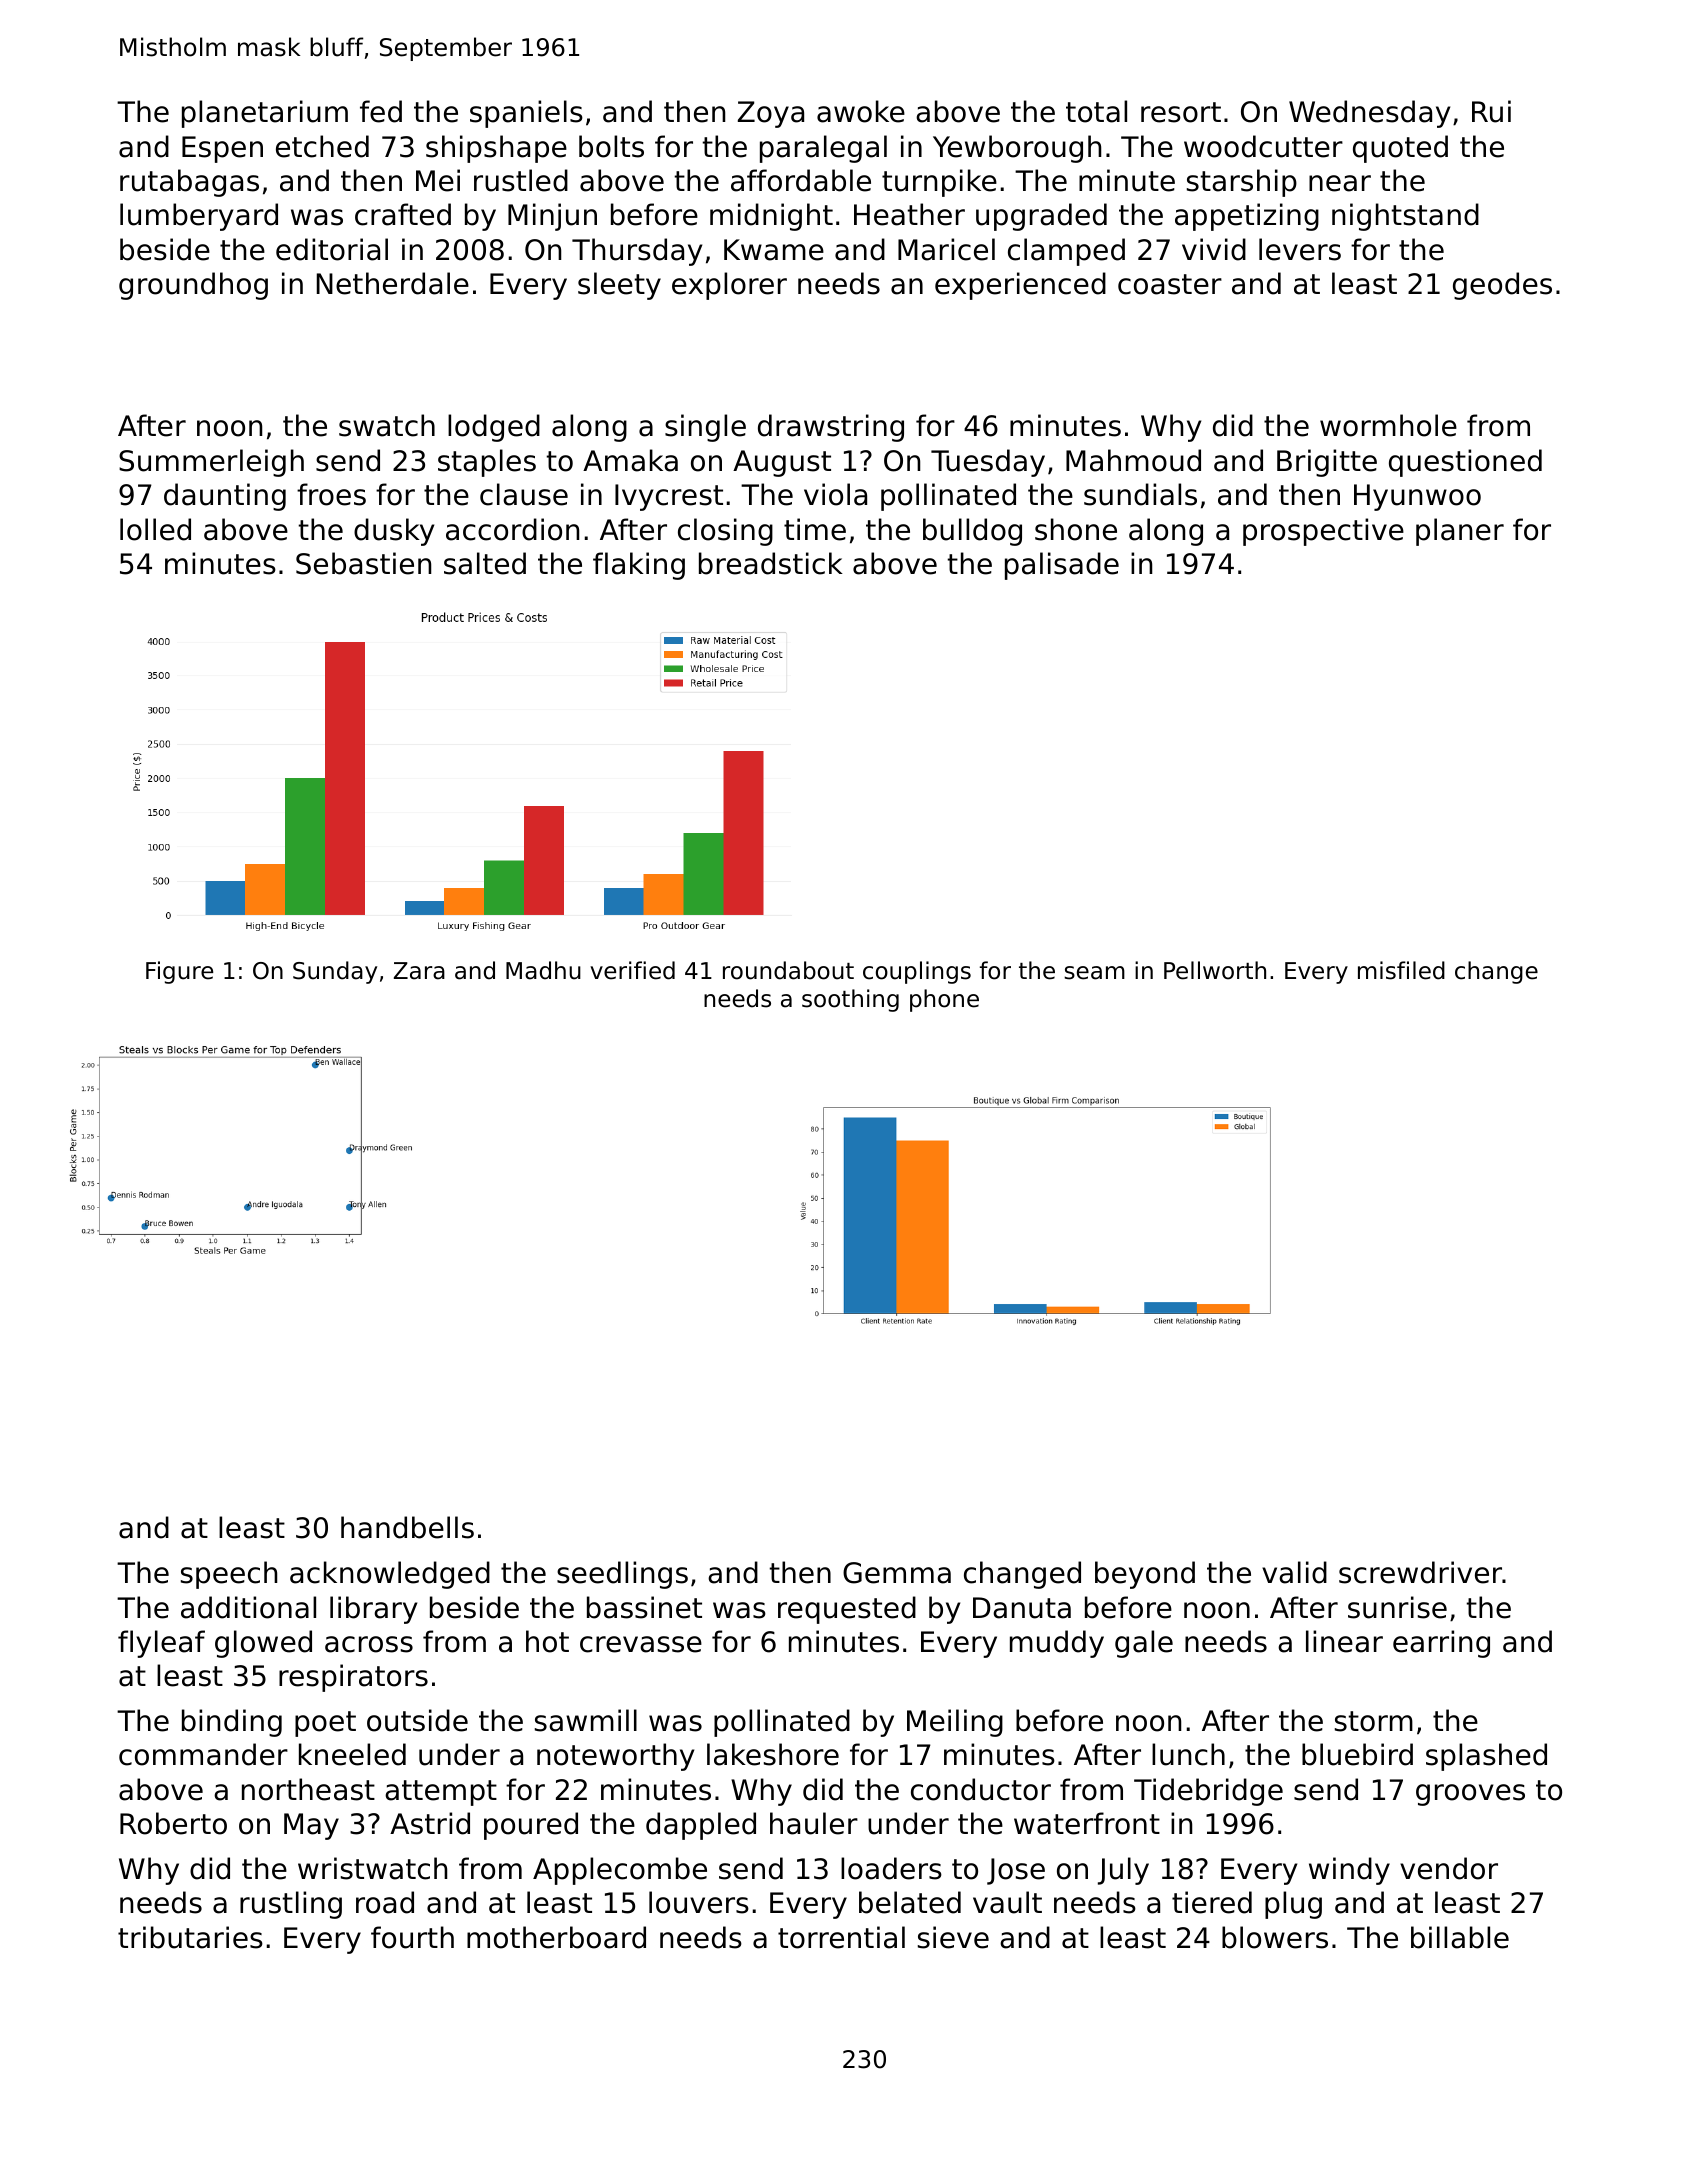 This image has height=2178, width=1683. What do you see at coordinates (229, 1575) in the image?
I see `speech` at bounding box center [229, 1575].
